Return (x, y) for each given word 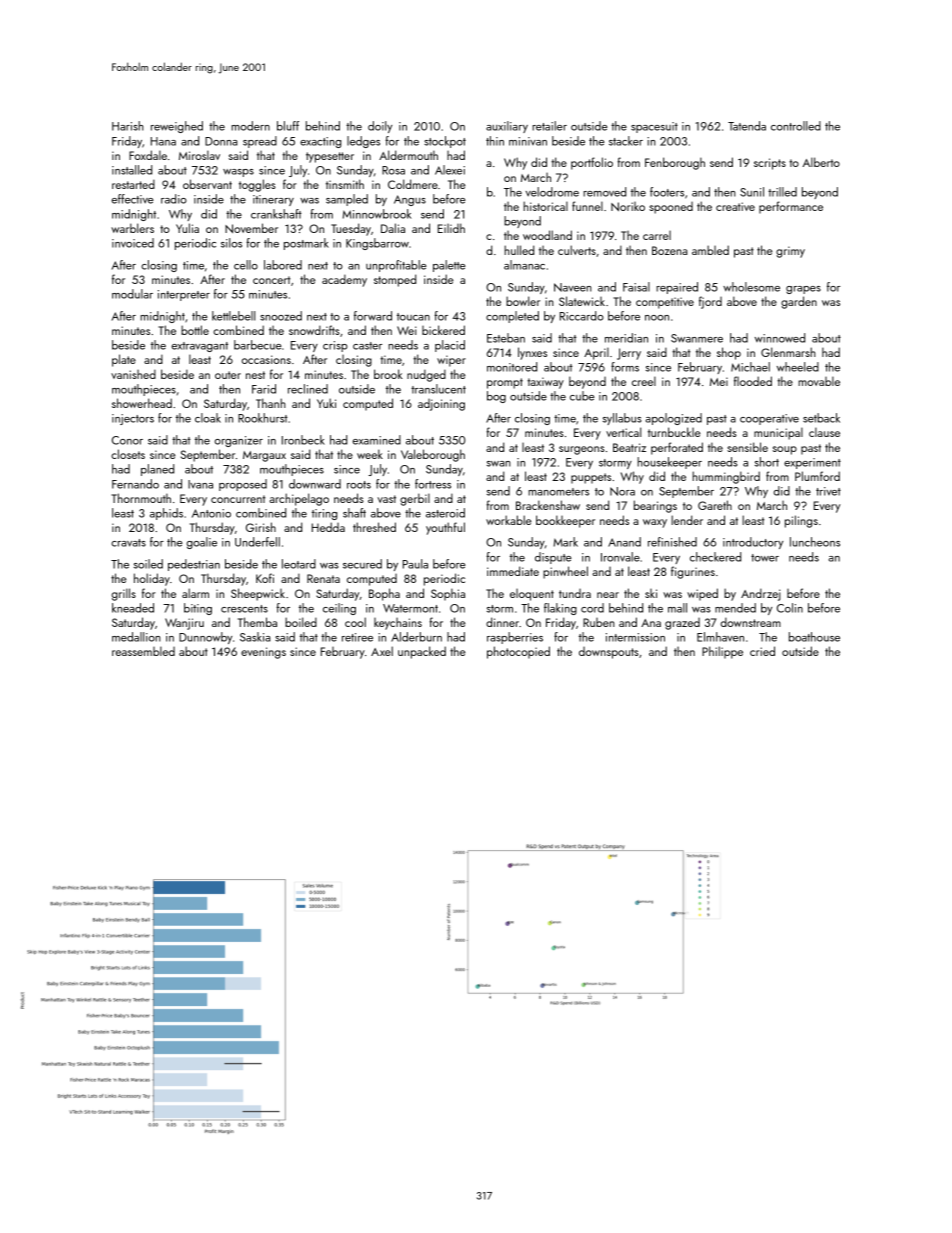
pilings (801, 521)
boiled (301, 622)
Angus (410, 200)
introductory (753, 543)
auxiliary (507, 127)
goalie (202, 543)
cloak (208, 418)
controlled (796, 126)
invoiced (133, 243)
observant (207, 184)
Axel (382, 651)
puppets (591, 478)
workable (508, 520)
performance (791, 207)
